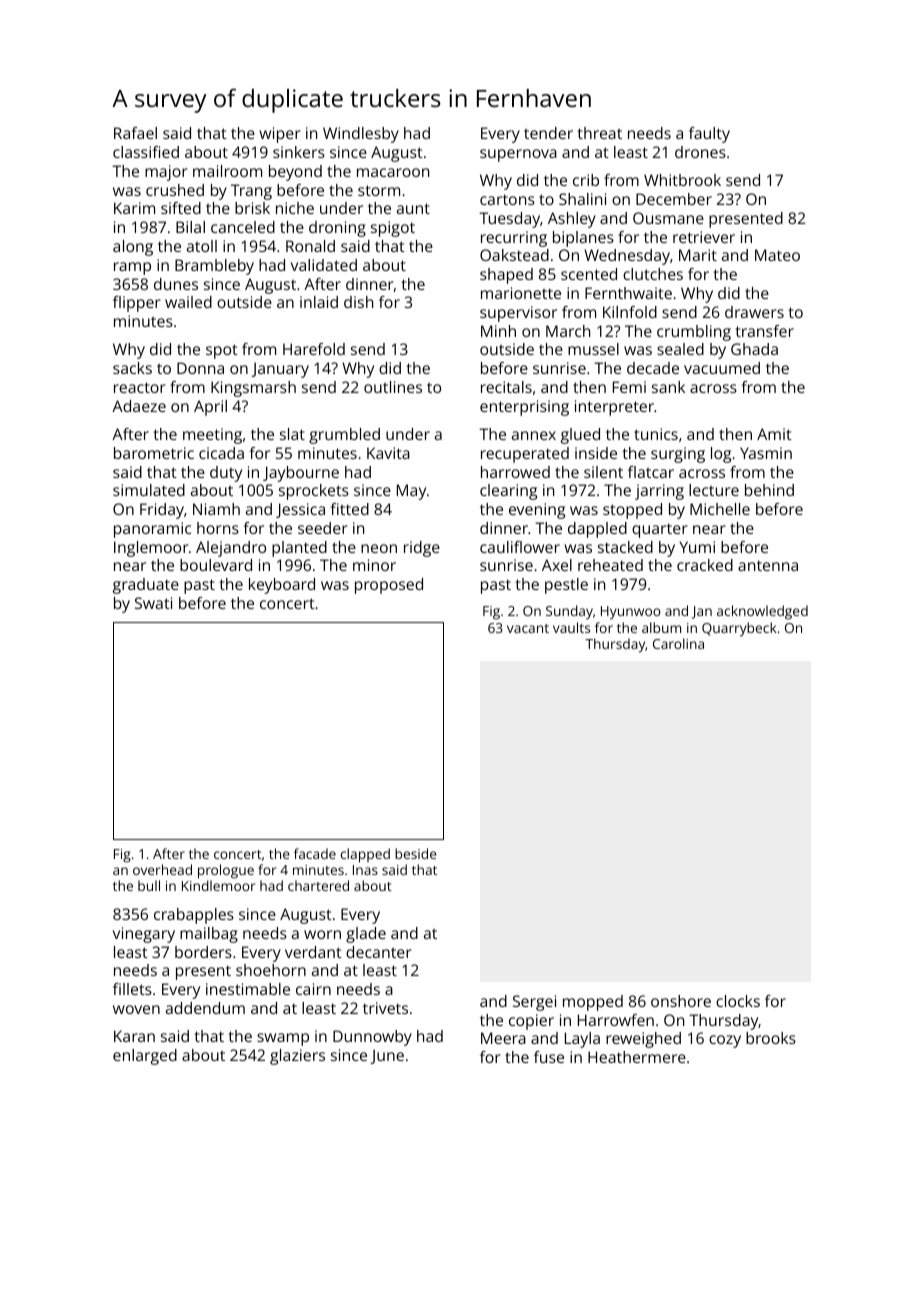 The height and width of the image is (1308, 924). I want to click on recuperated, so click(525, 455).
